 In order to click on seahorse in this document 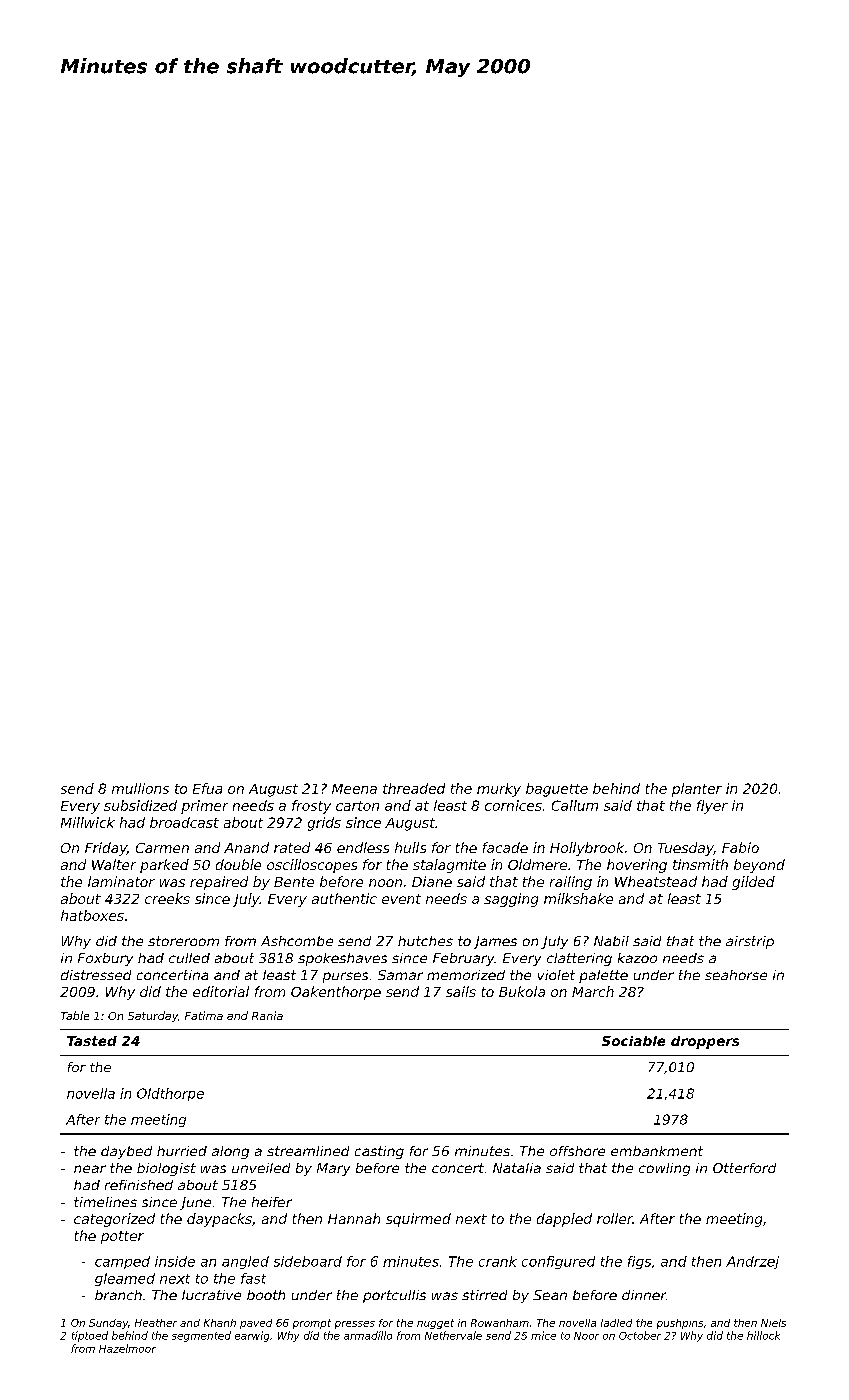, I will do `click(736, 975)`.
